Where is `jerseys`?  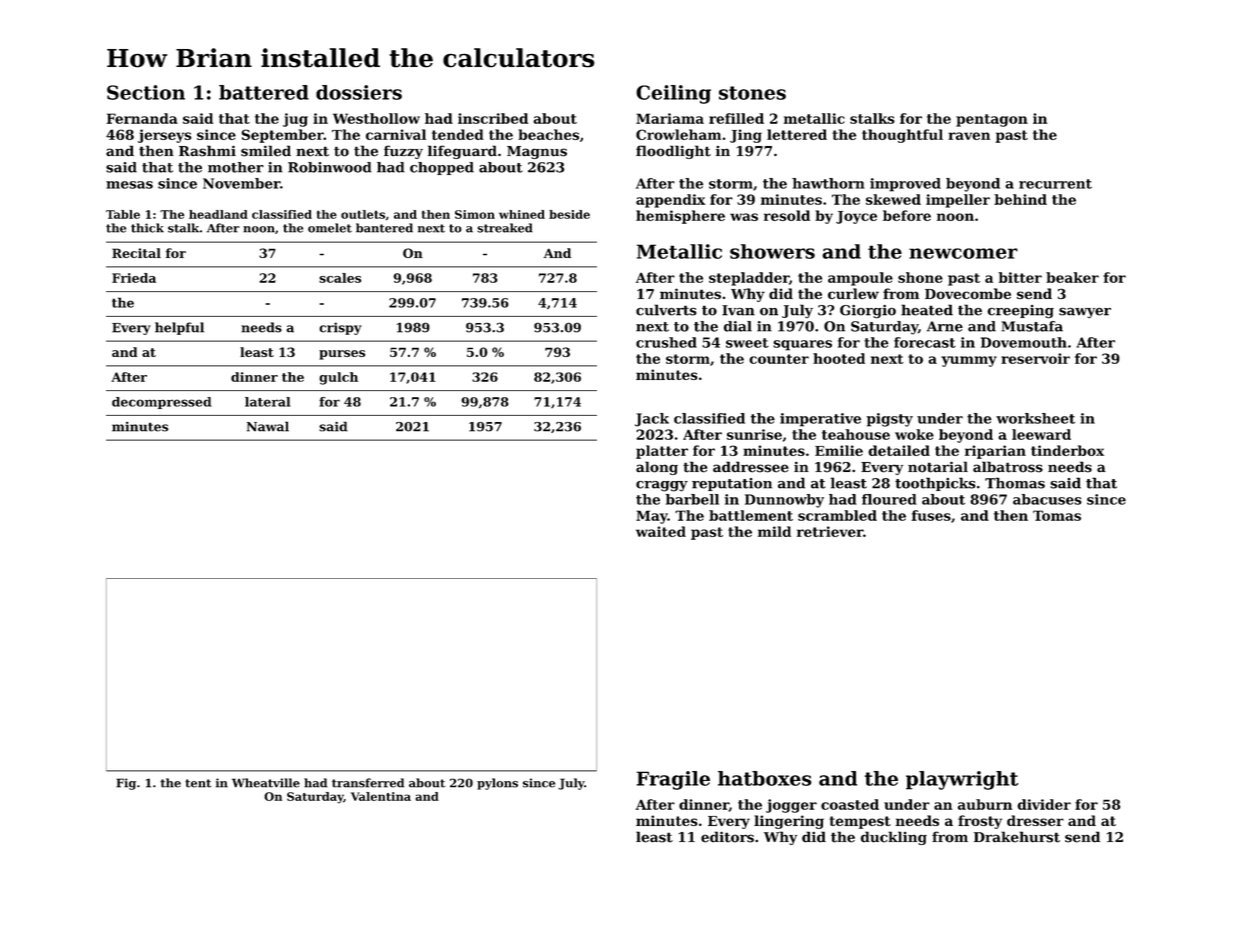 jerseys is located at coordinates (165, 136).
